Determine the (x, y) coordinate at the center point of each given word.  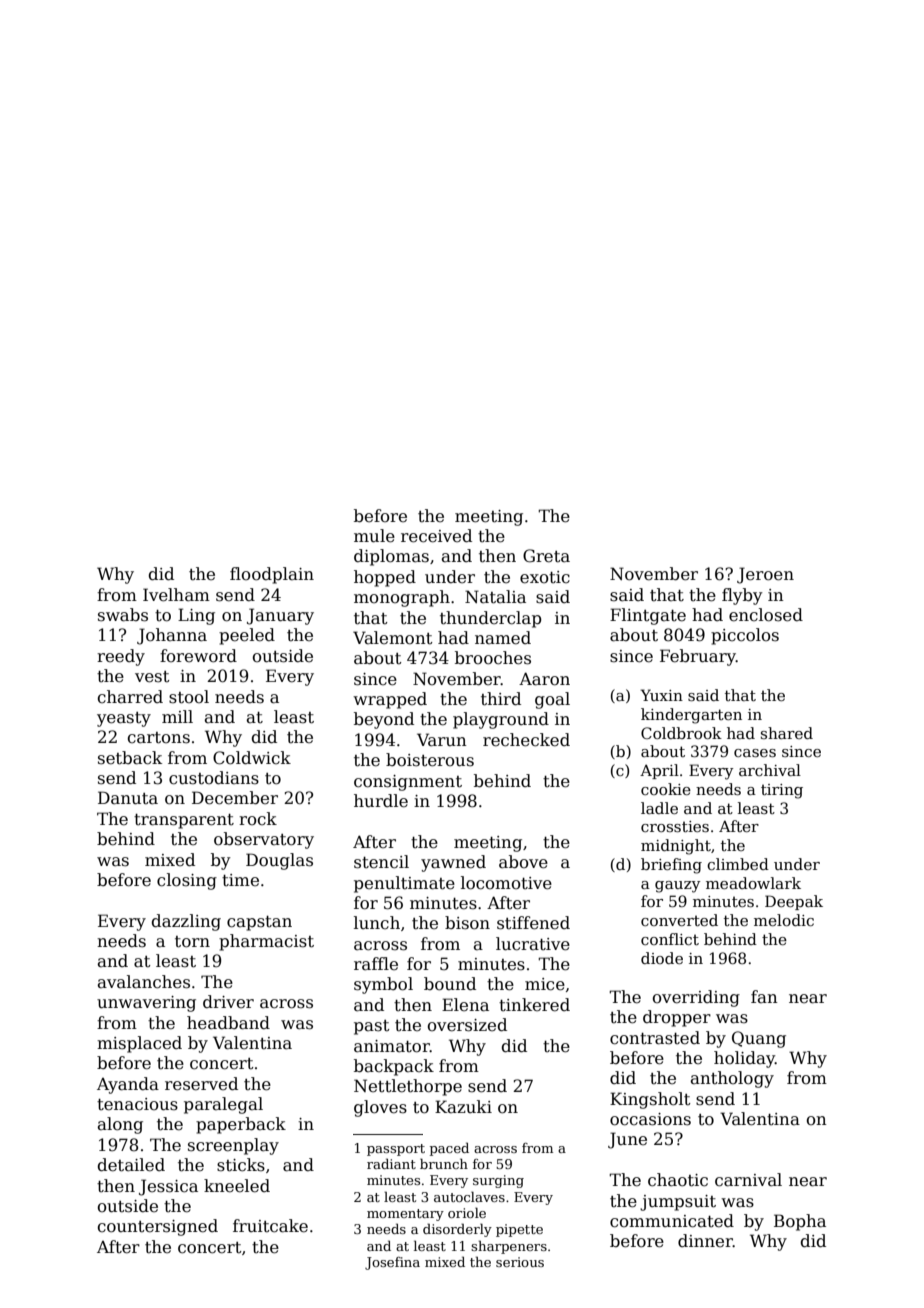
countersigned (158, 1227)
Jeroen (765, 575)
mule (374, 536)
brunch (444, 1163)
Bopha (800, 1222)
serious (520, 1262)
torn (192, 942)
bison (467, 923)
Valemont (392, 638)
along (120, 1125)
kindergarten (691, 716)
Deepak (794, 902)
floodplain (272, 575)
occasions (650, 1119)
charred (130, 697)
